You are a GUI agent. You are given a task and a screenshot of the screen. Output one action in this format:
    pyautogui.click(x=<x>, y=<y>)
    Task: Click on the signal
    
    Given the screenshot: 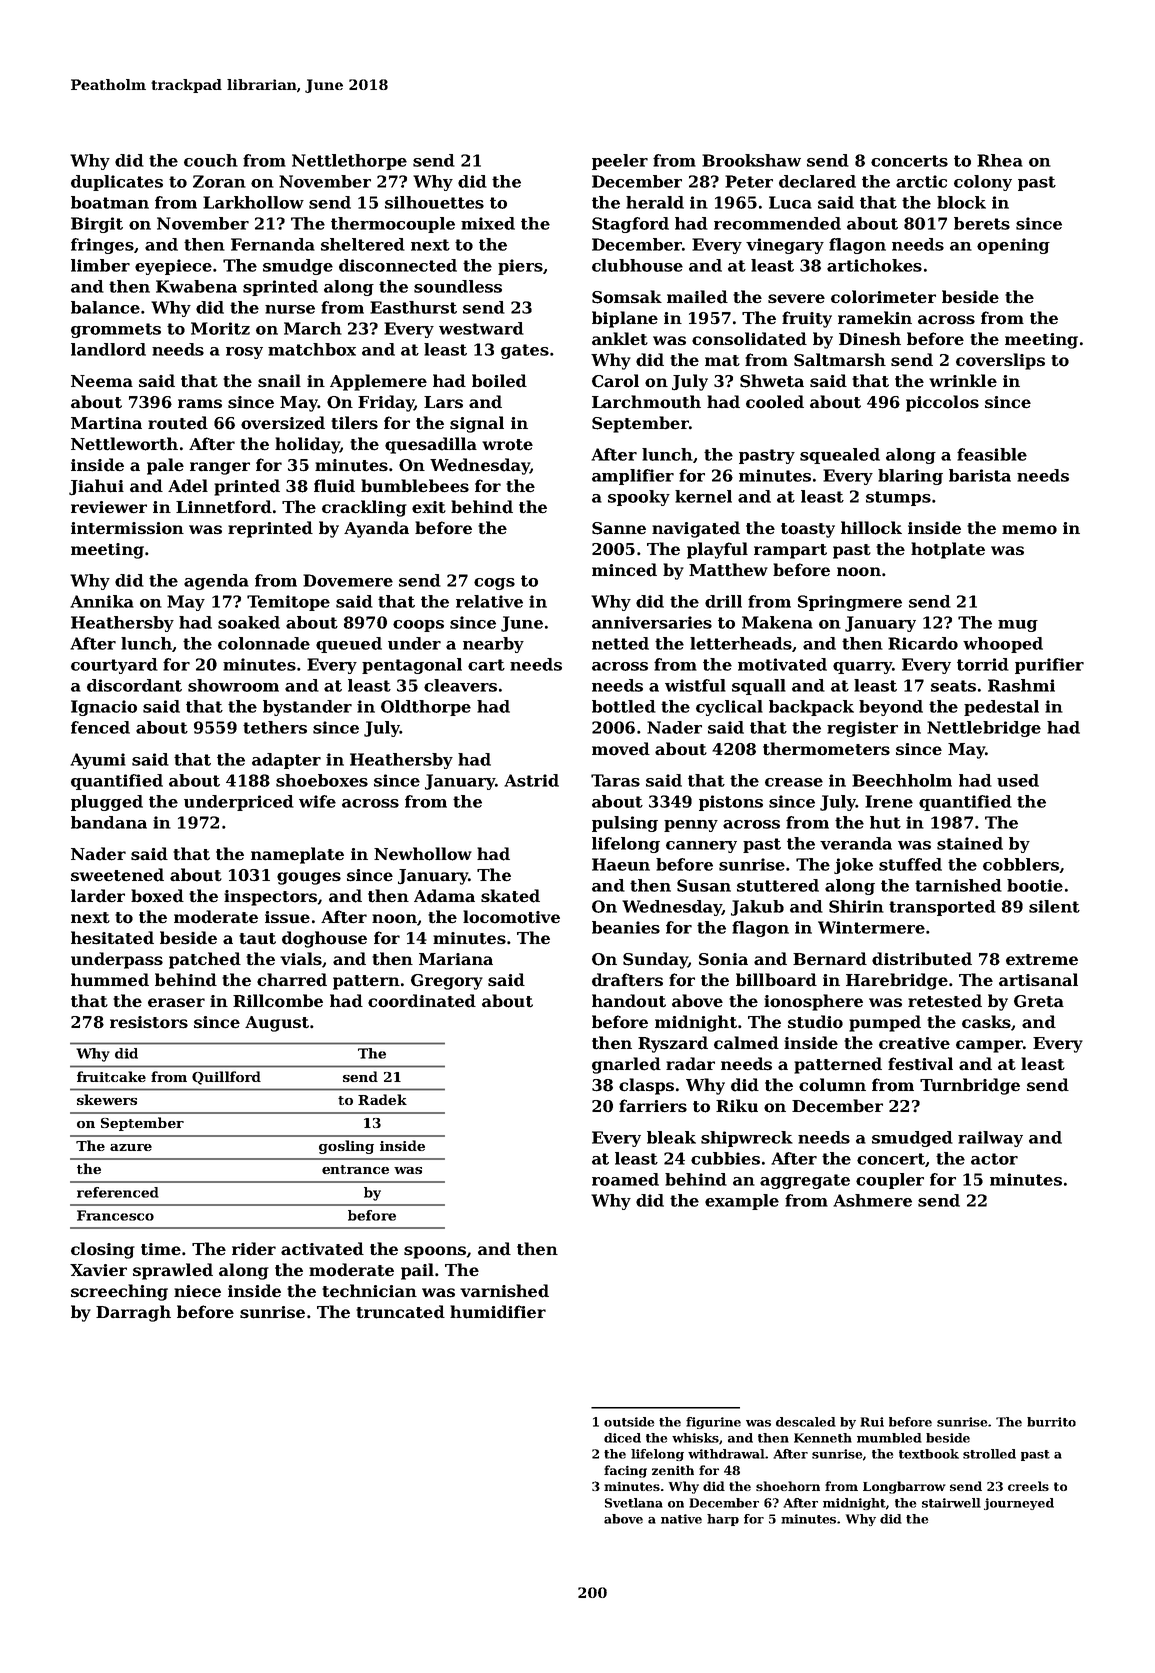 What is the action you would take?
    pyautogui.click(x=477, y=424)
